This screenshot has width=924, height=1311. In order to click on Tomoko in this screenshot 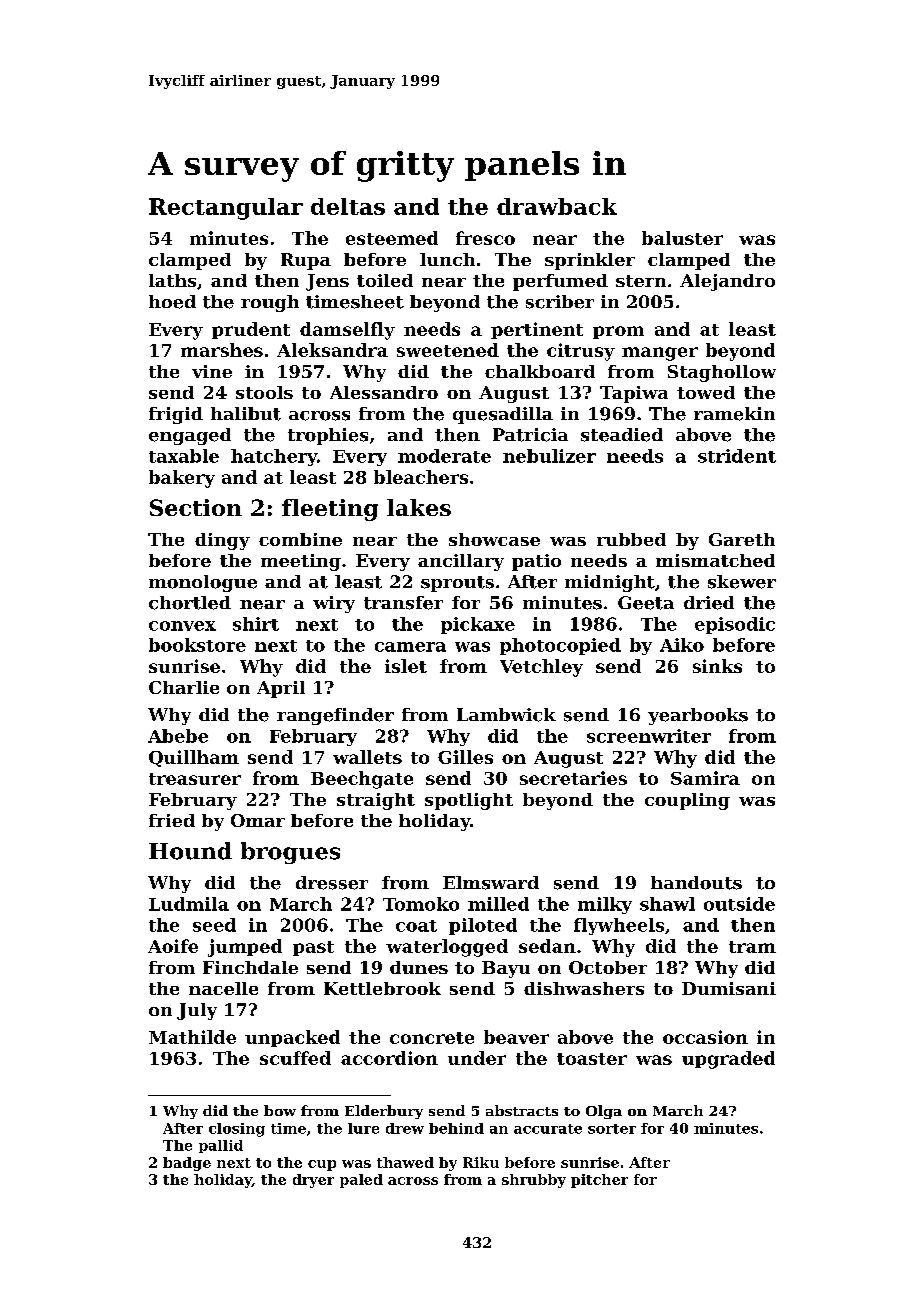, I will do `click(421, 904)`.
